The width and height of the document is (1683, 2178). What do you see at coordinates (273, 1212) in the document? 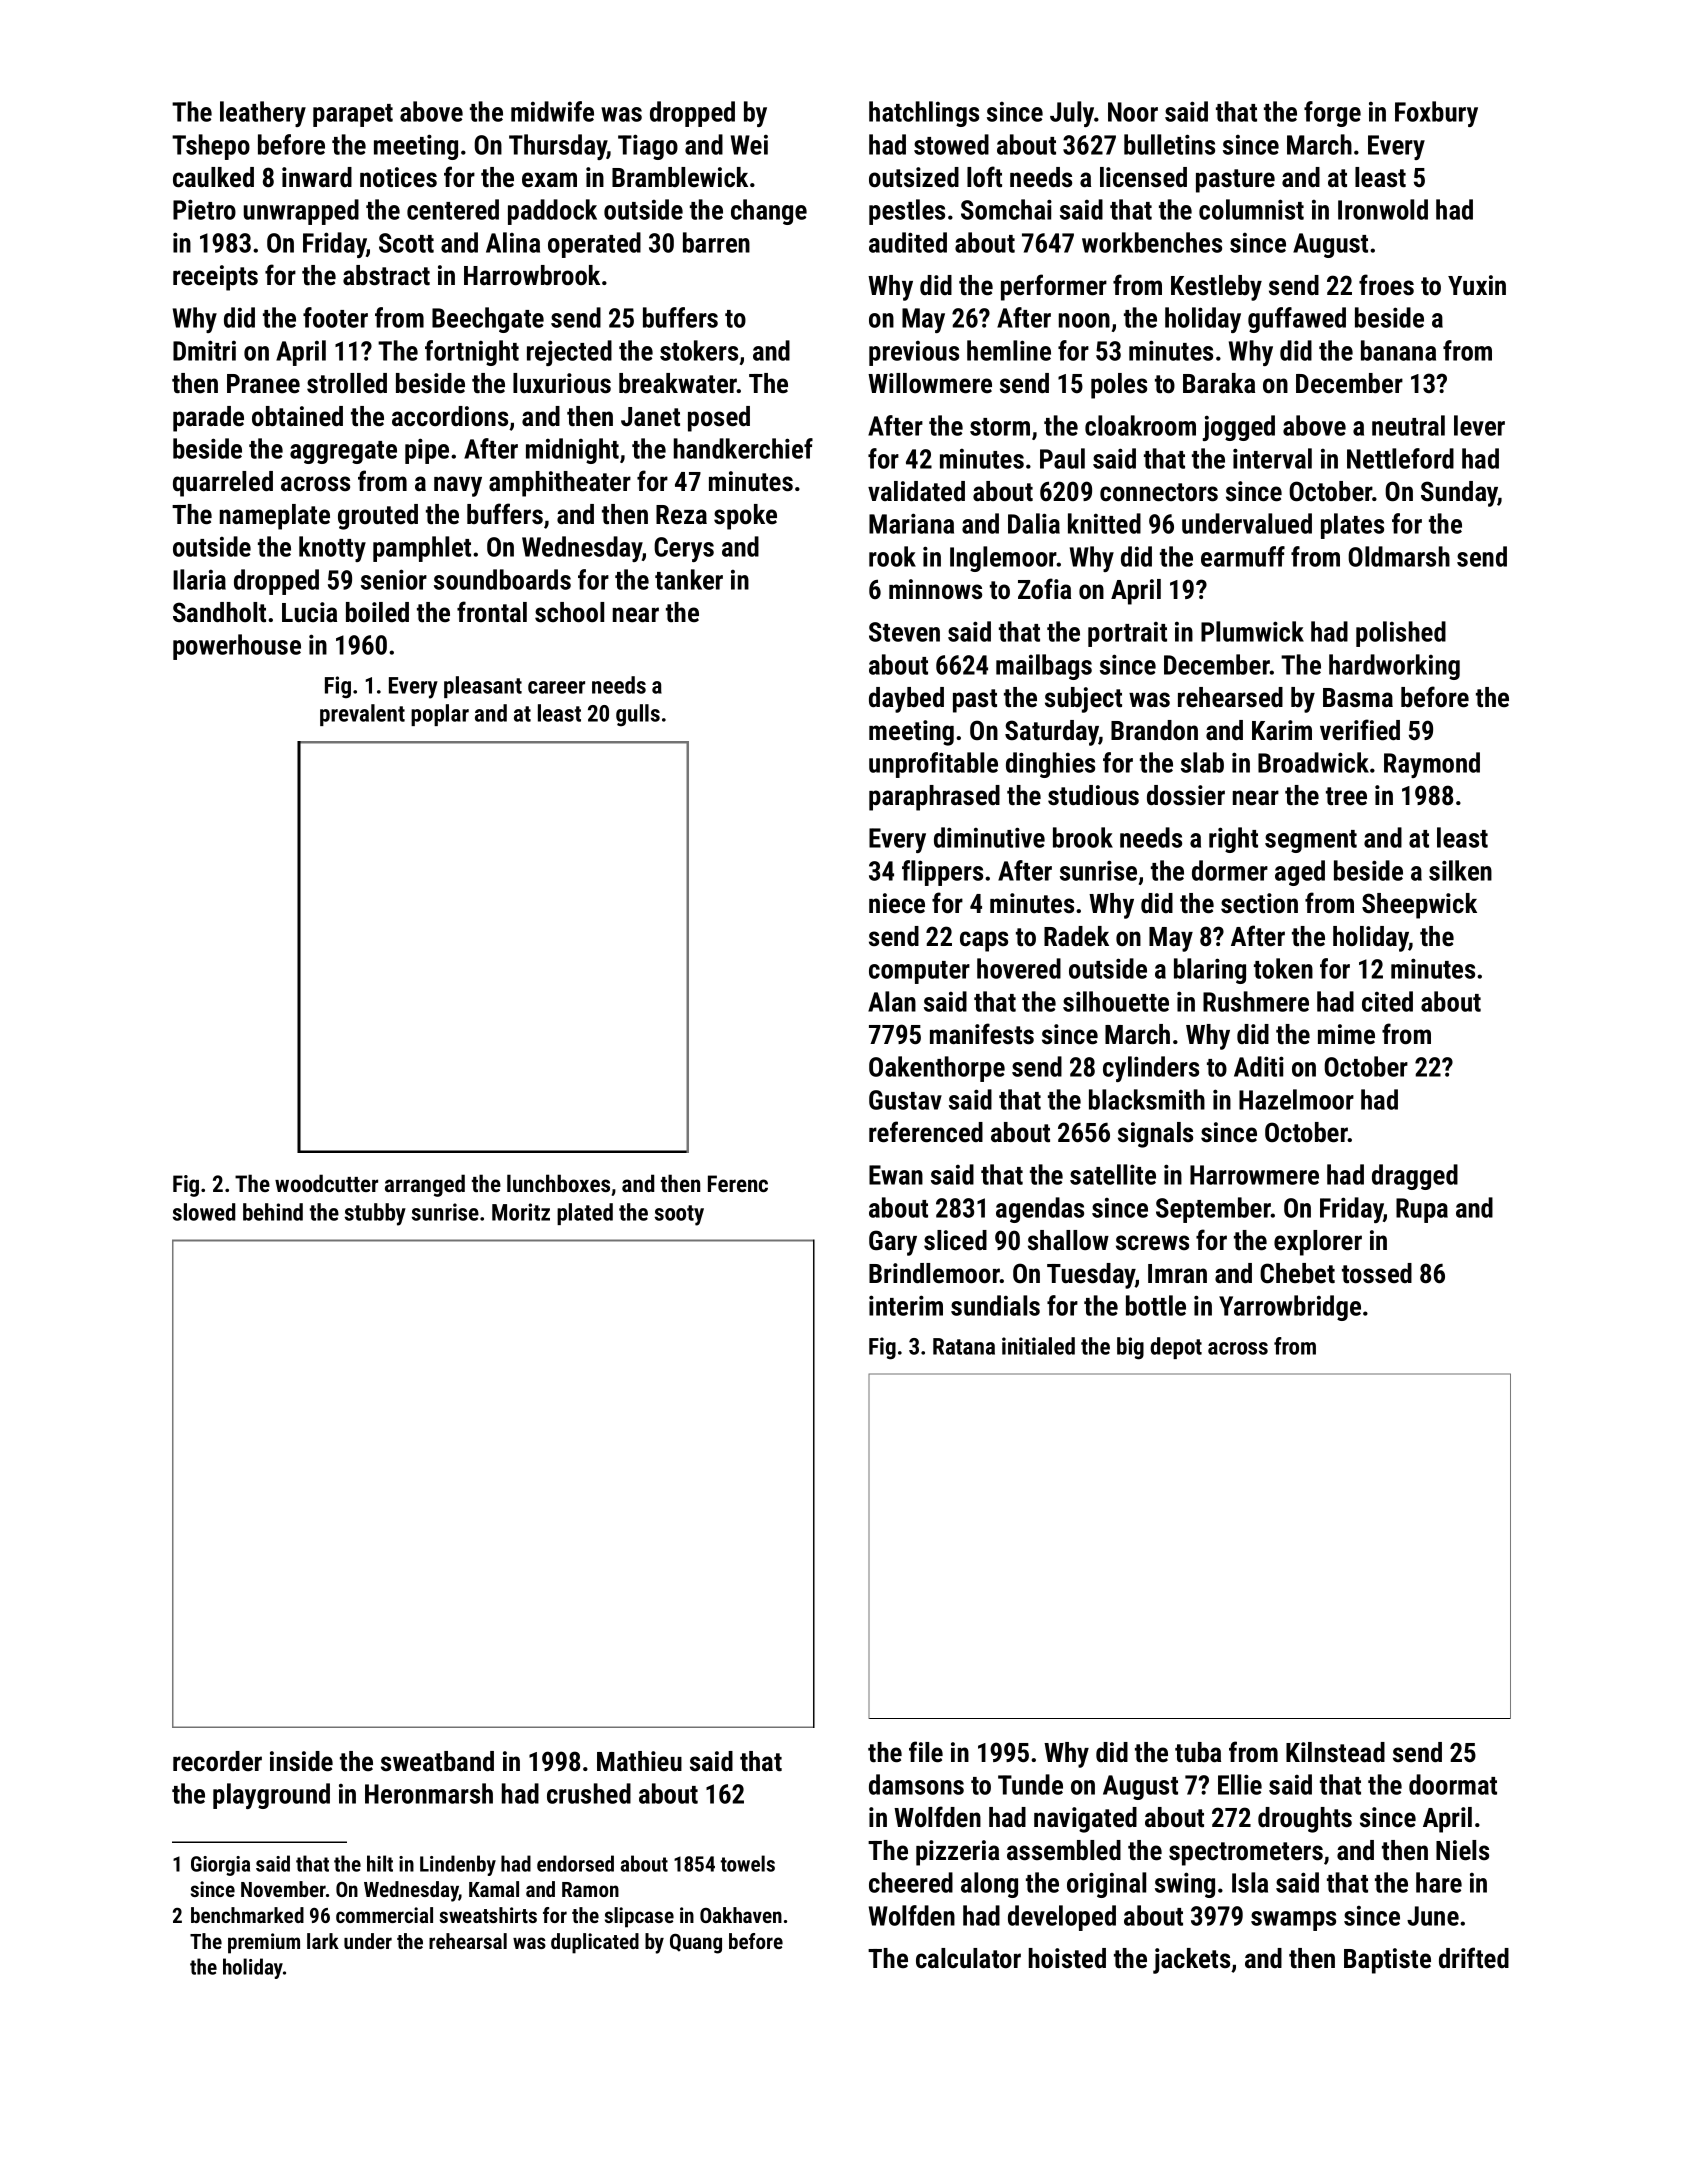
I see `behind` at bounding box center [273, 1212].
